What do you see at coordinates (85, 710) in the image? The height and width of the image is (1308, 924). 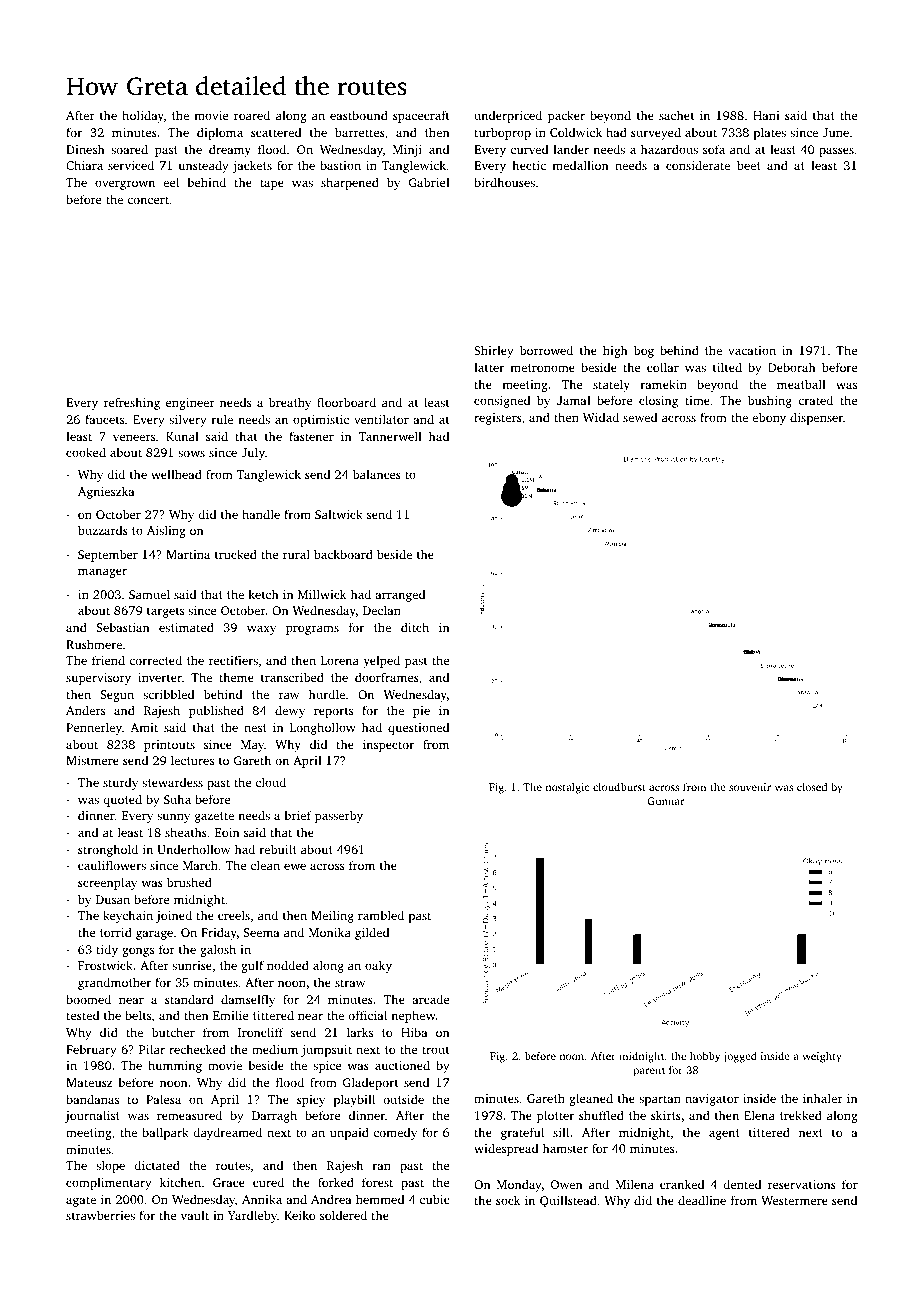 I see `Anders` at bounding box center [85, 710].
